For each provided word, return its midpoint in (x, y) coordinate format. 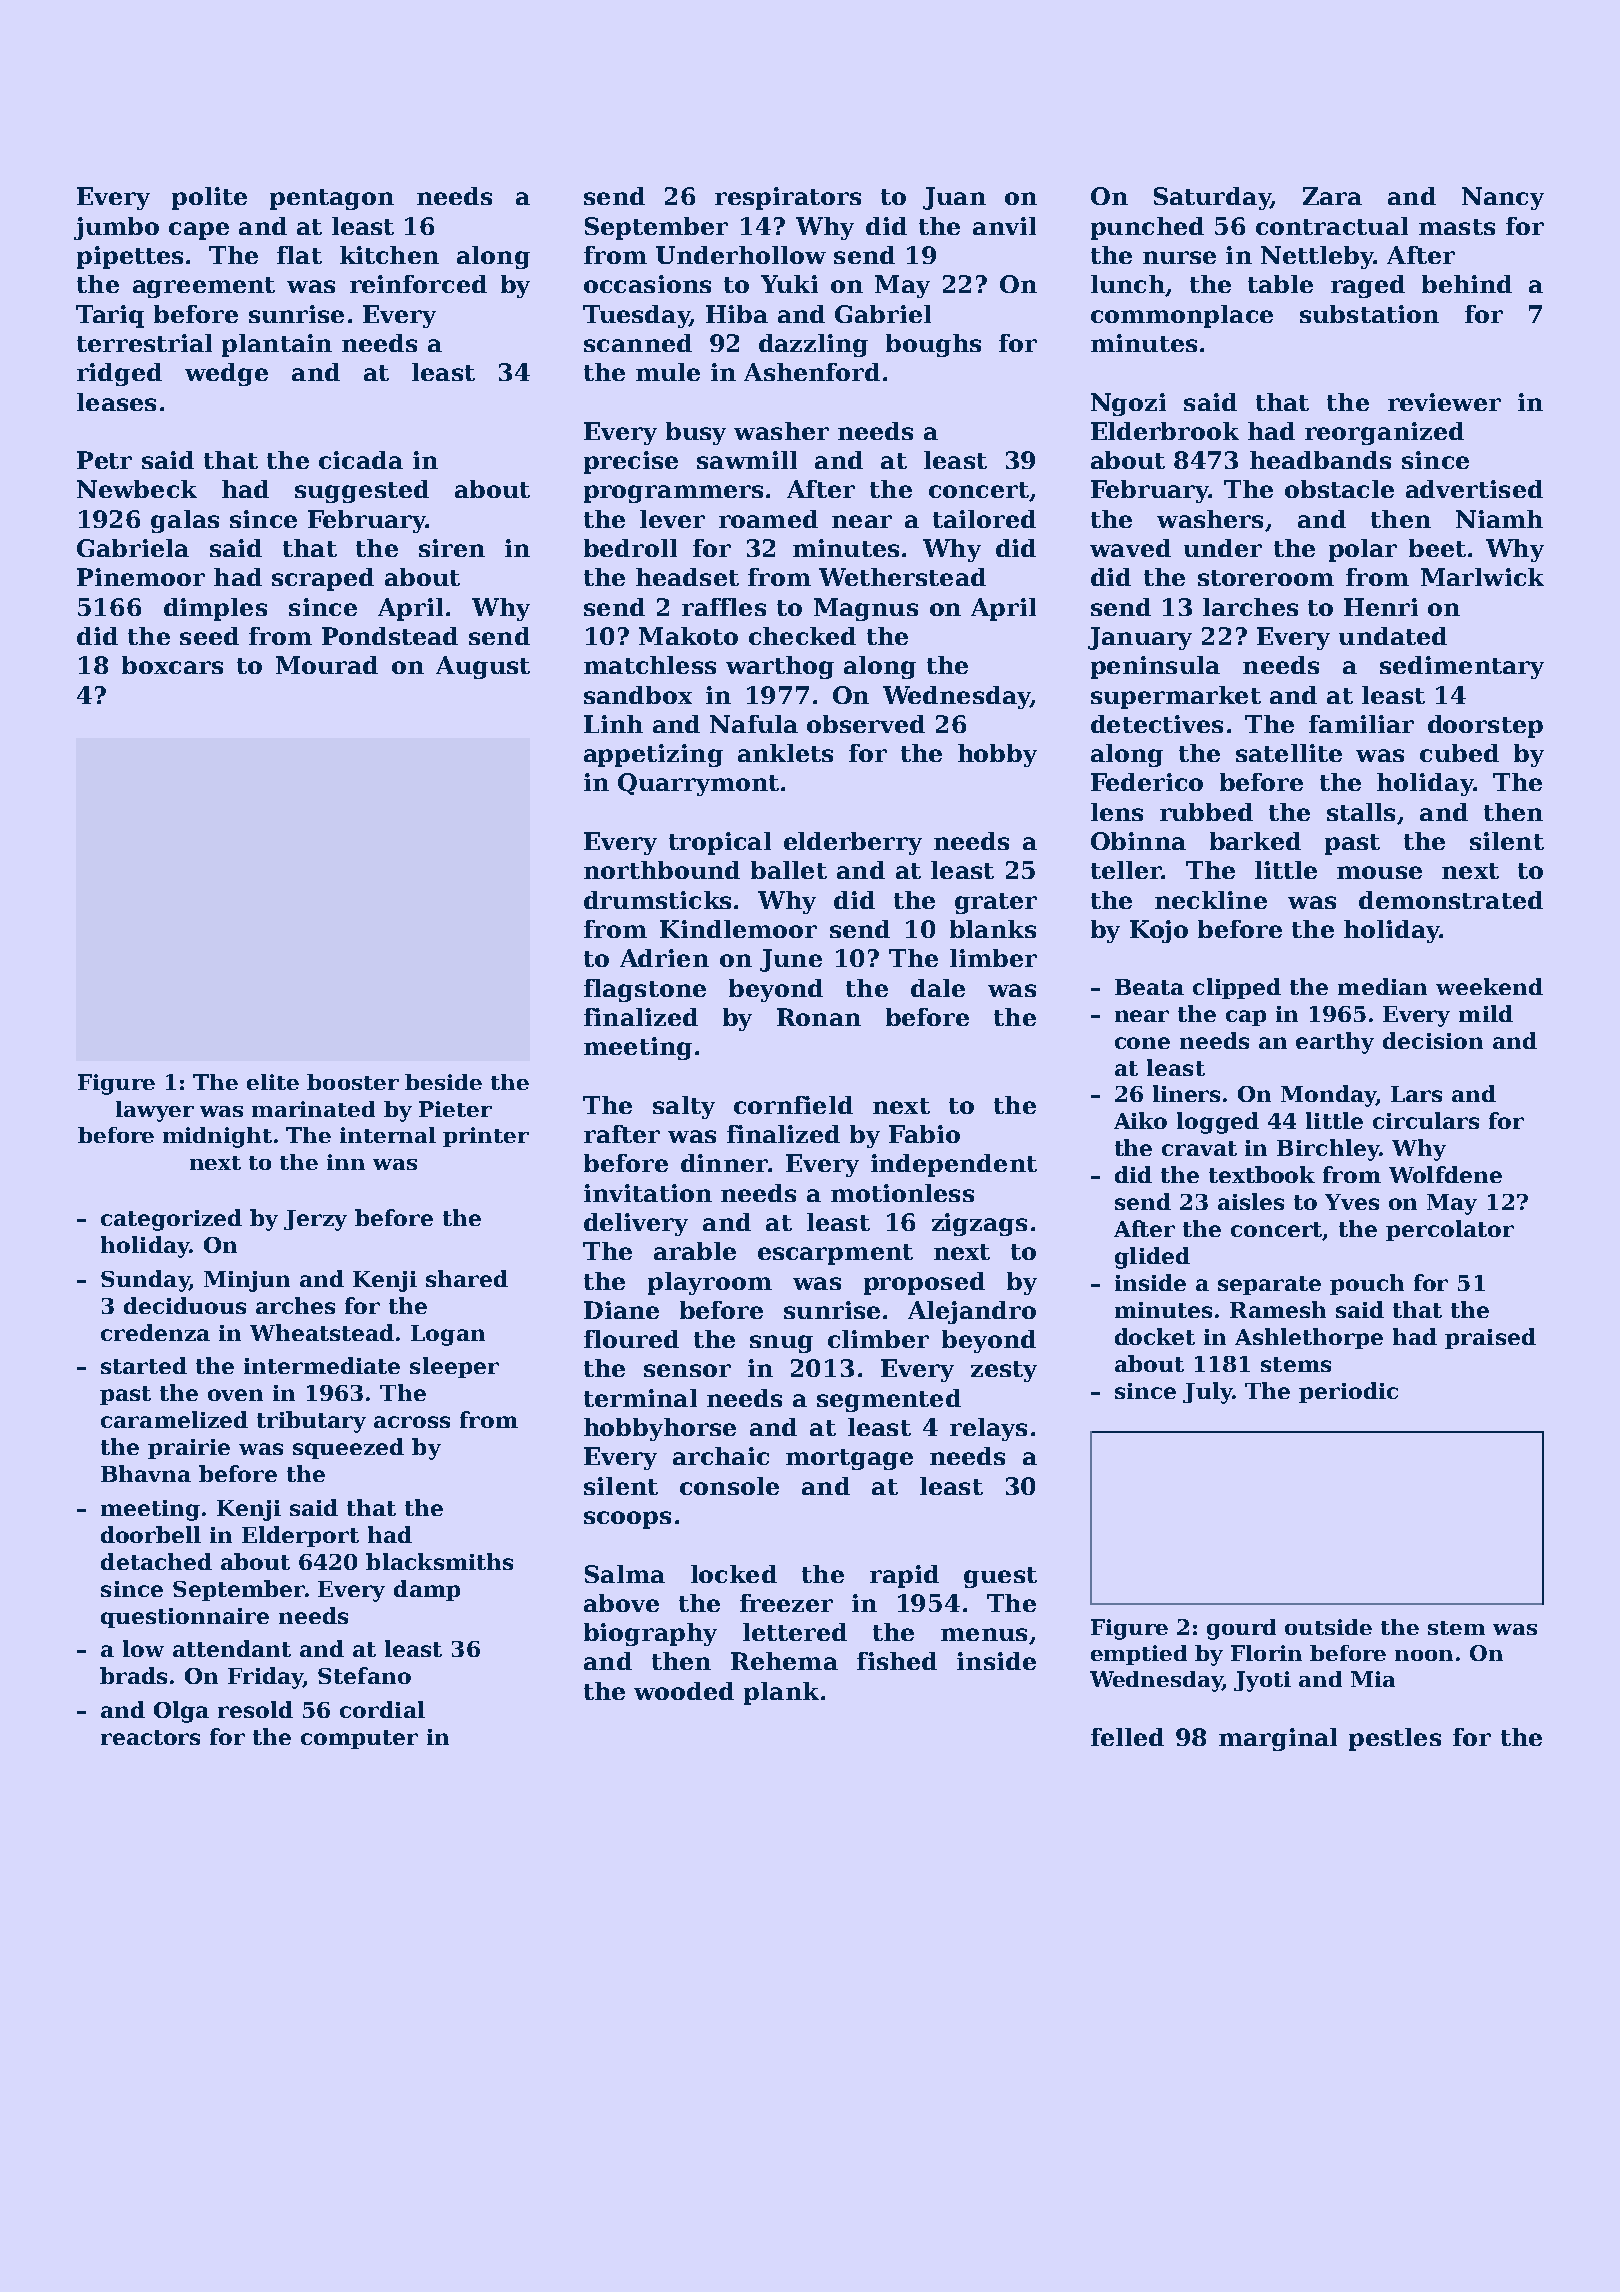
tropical (720, 843)
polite (209, 198)
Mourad (327, 665)
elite (273, 1082)
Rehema (784, 1661)
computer (359, 1739)
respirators (788, 198)
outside (1328, 1627)
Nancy (1503, 198)
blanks (993, 929)
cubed (1459, 753)
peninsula (1155, 667)
